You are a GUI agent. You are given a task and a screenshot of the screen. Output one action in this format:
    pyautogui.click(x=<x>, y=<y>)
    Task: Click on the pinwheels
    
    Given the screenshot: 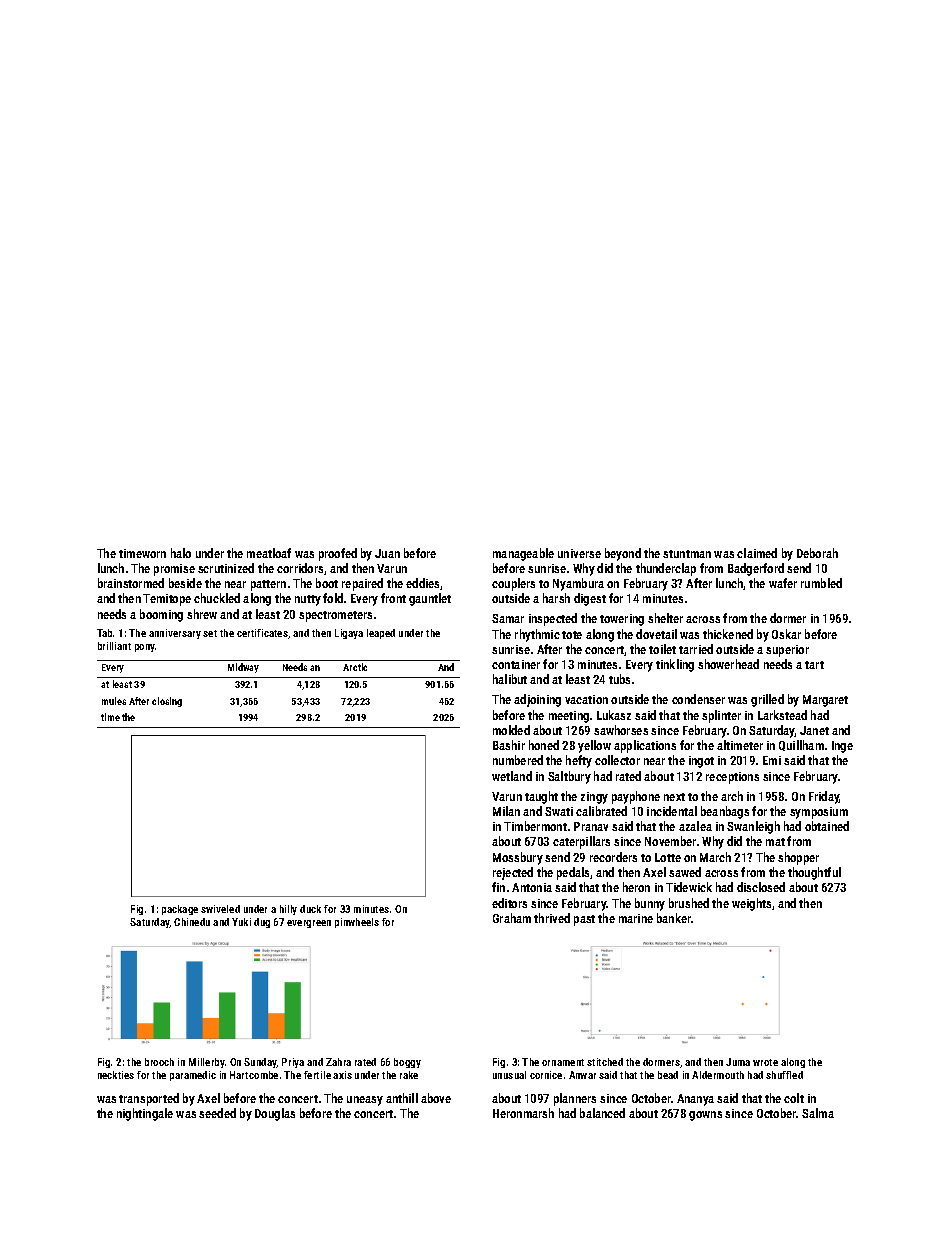 What is the action you would take?
    pyautogui.click(x=357, y=923)
